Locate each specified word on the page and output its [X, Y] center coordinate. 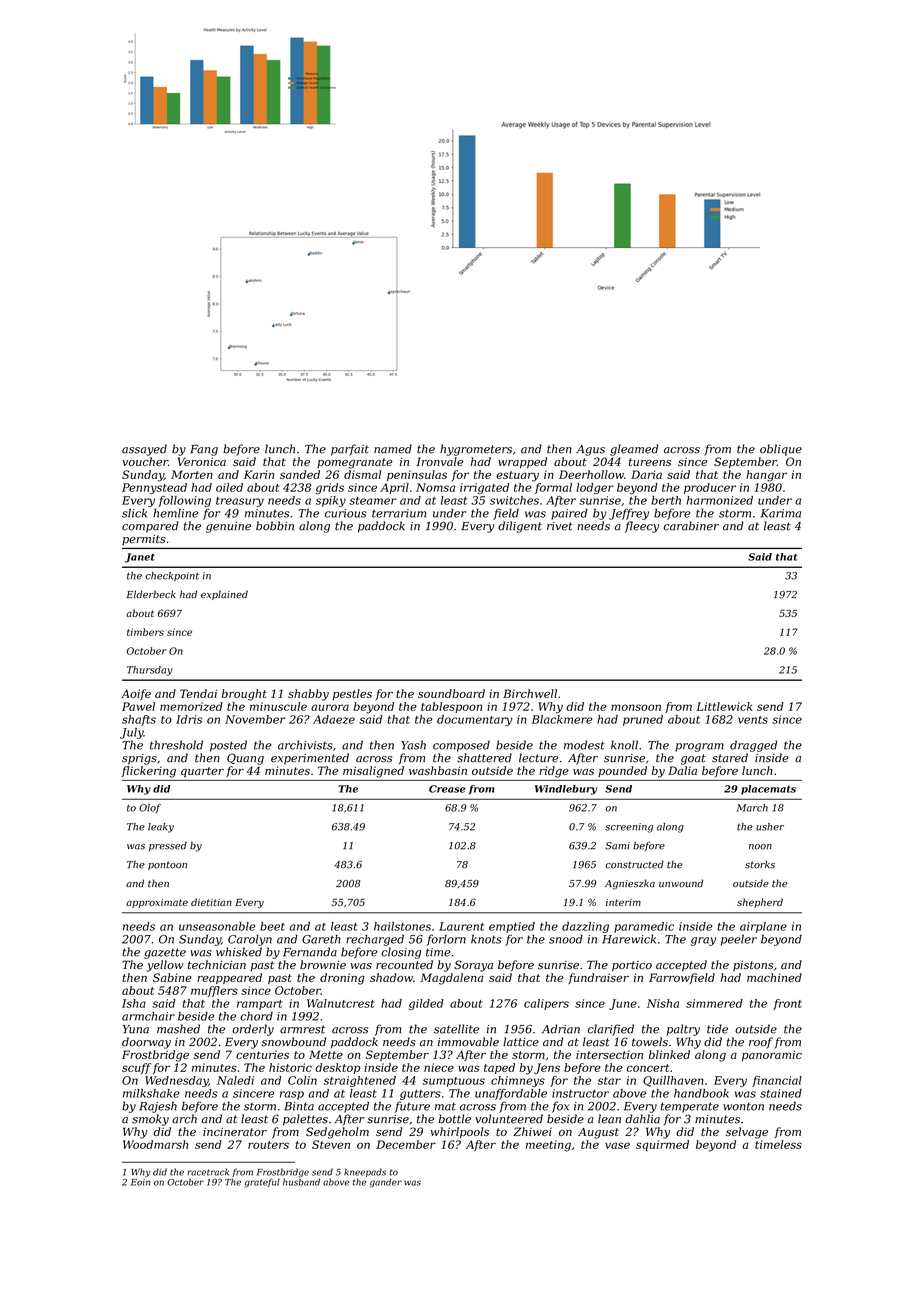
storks [760, 864]
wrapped [522, 463]
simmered [714, 1003]
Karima [781, 513]
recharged [375, 940]
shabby [308, 695]
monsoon [636, 707]
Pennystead [154, 488]
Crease [447, 789]
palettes [305, 1120]
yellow [164, 966]
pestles [352, 694]
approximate [157, 903]
